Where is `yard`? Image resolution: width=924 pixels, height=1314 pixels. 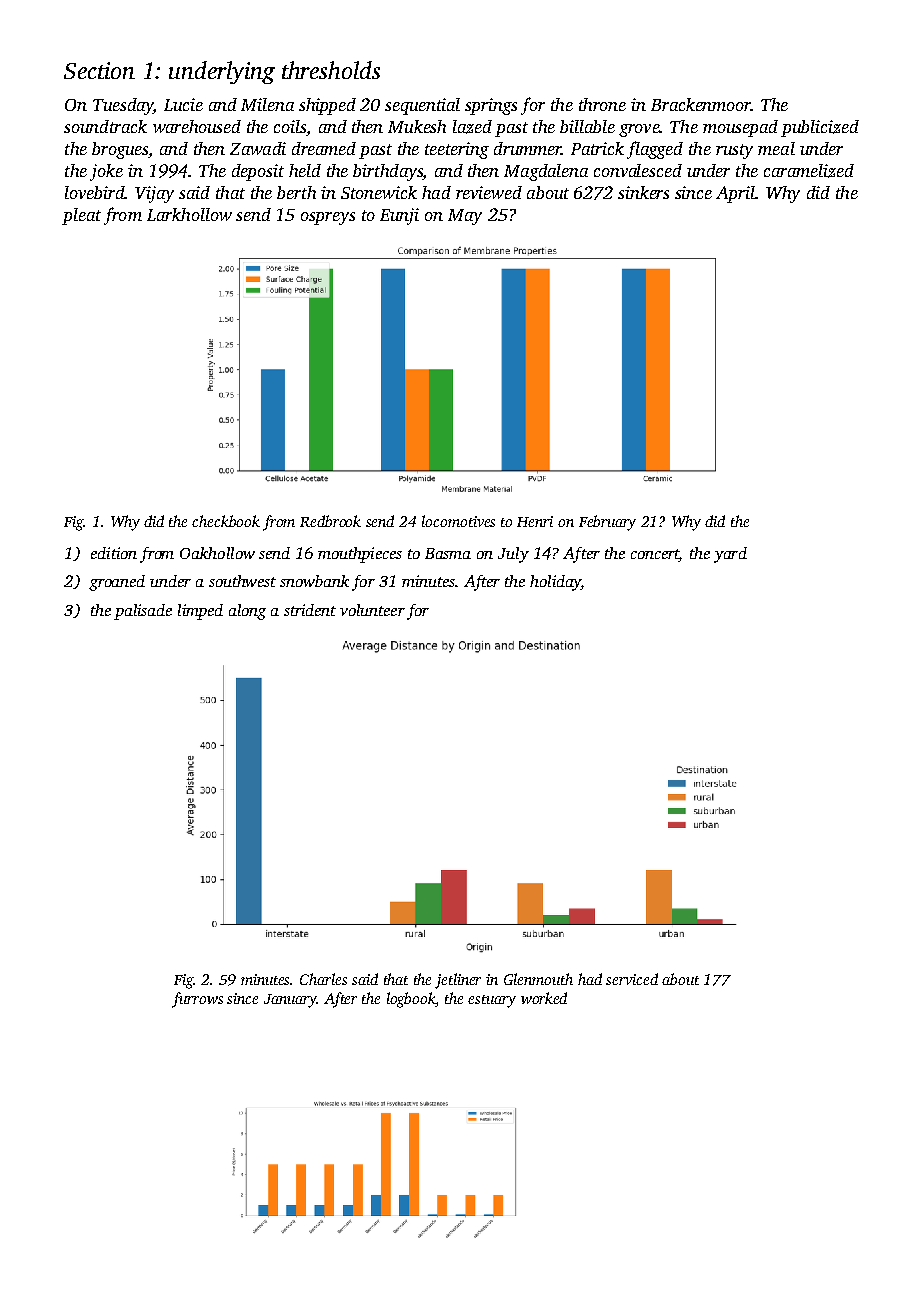 yard is located at coordinates (730, 555).
